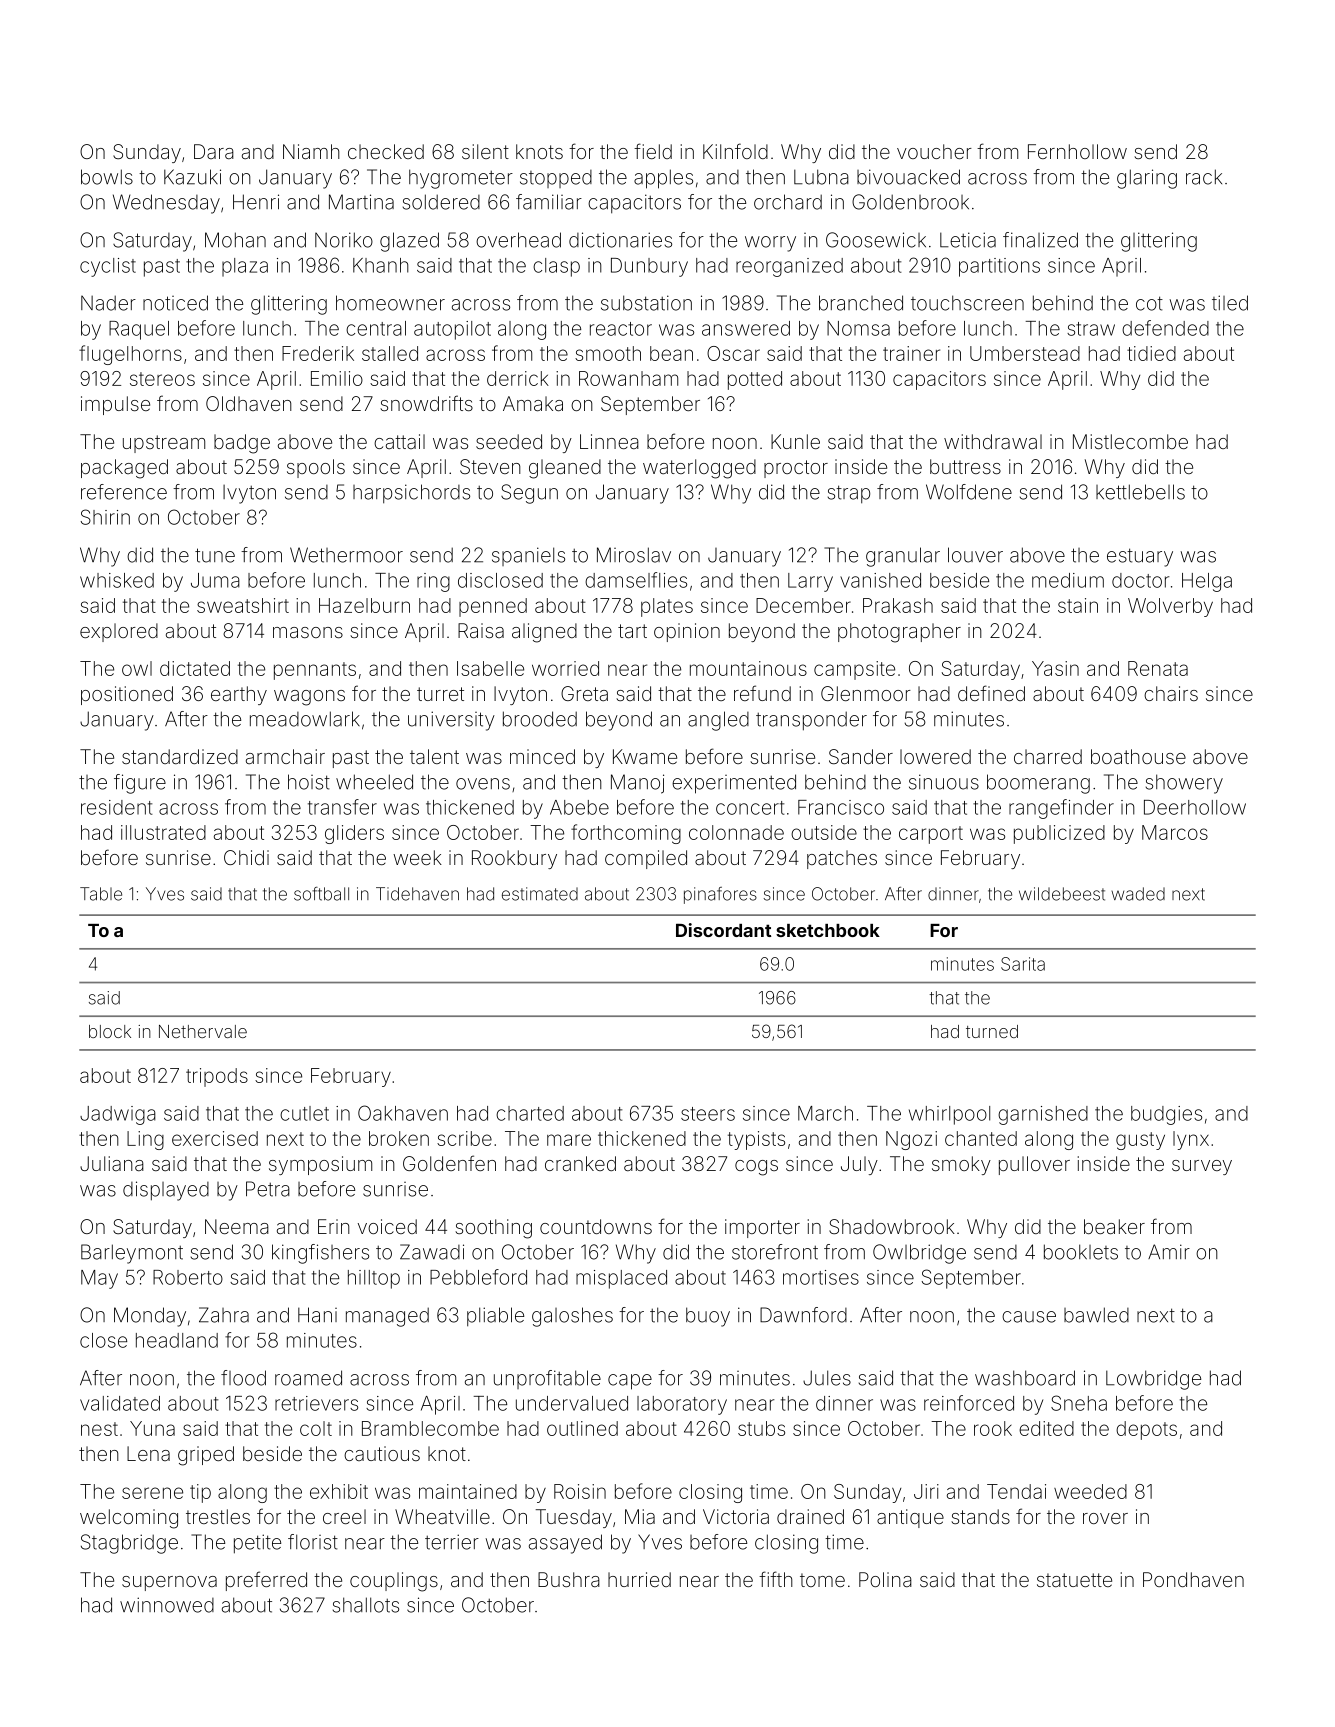  I want to click on field, so click(653, 151).
